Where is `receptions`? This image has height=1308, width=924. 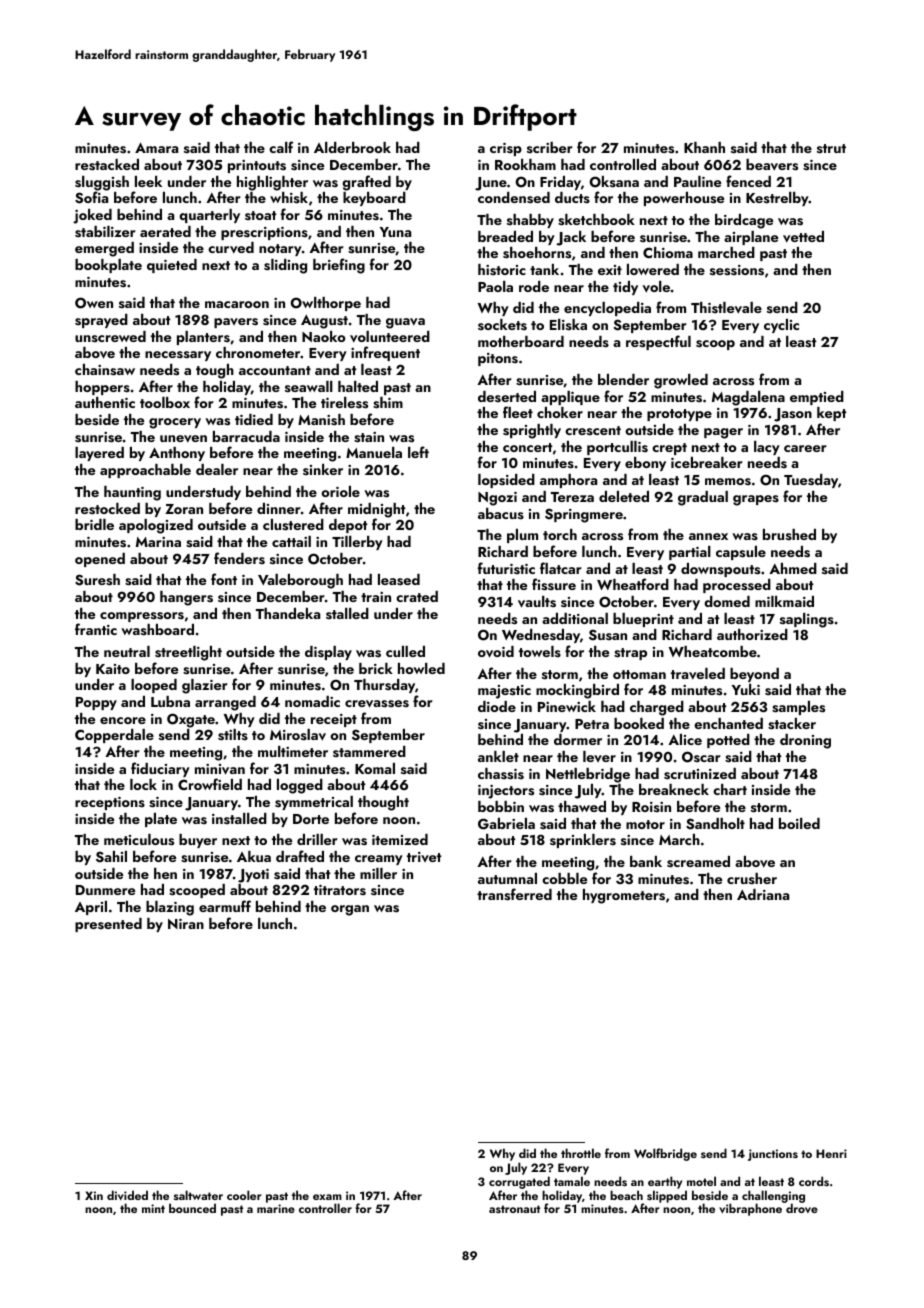 receptions is located at coordinates (110, 803).
